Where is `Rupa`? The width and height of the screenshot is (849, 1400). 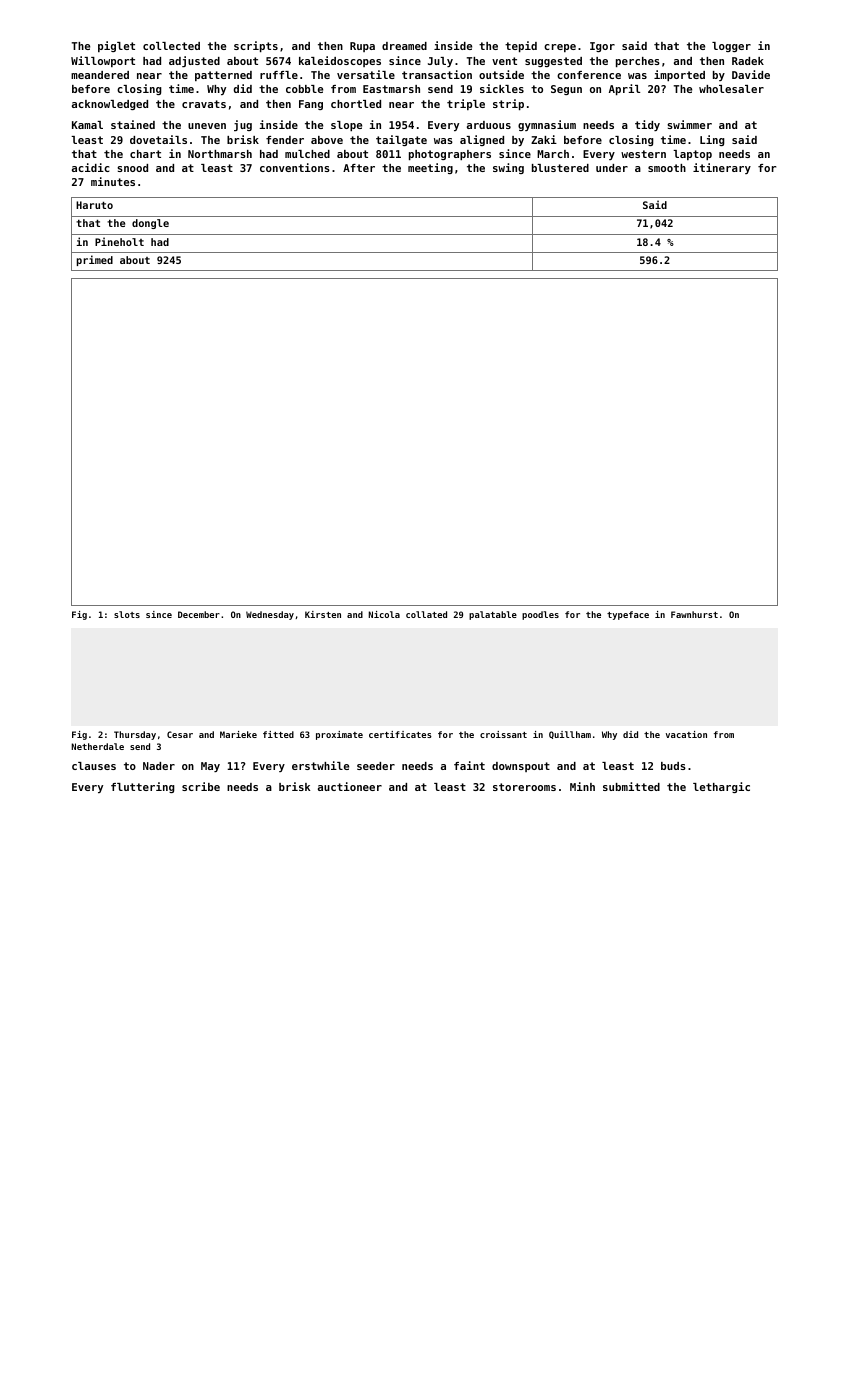
Rupa is located at coordinates (362, 47).
